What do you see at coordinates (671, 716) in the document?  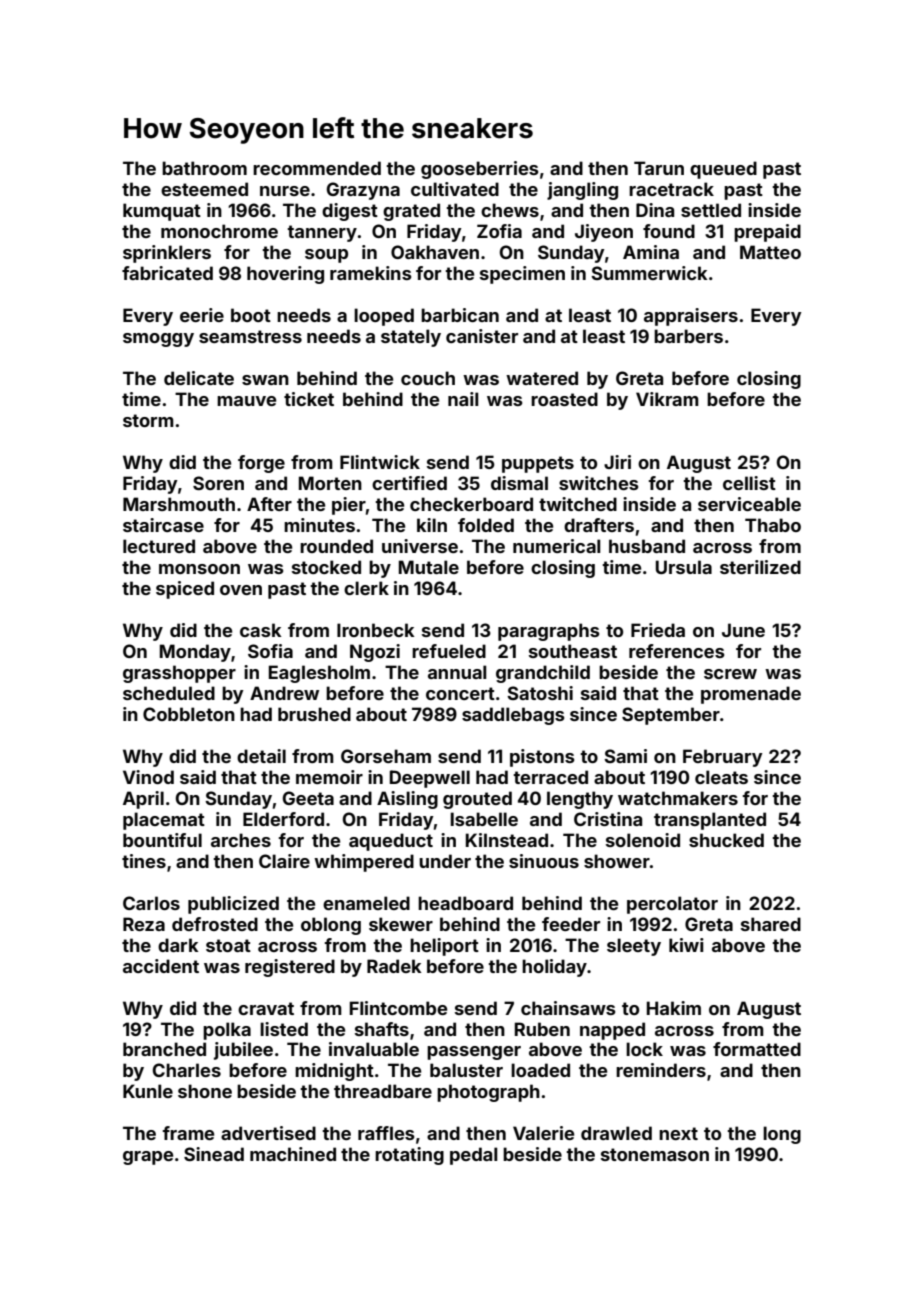 I see `September` at bounding box center [671, 716].
